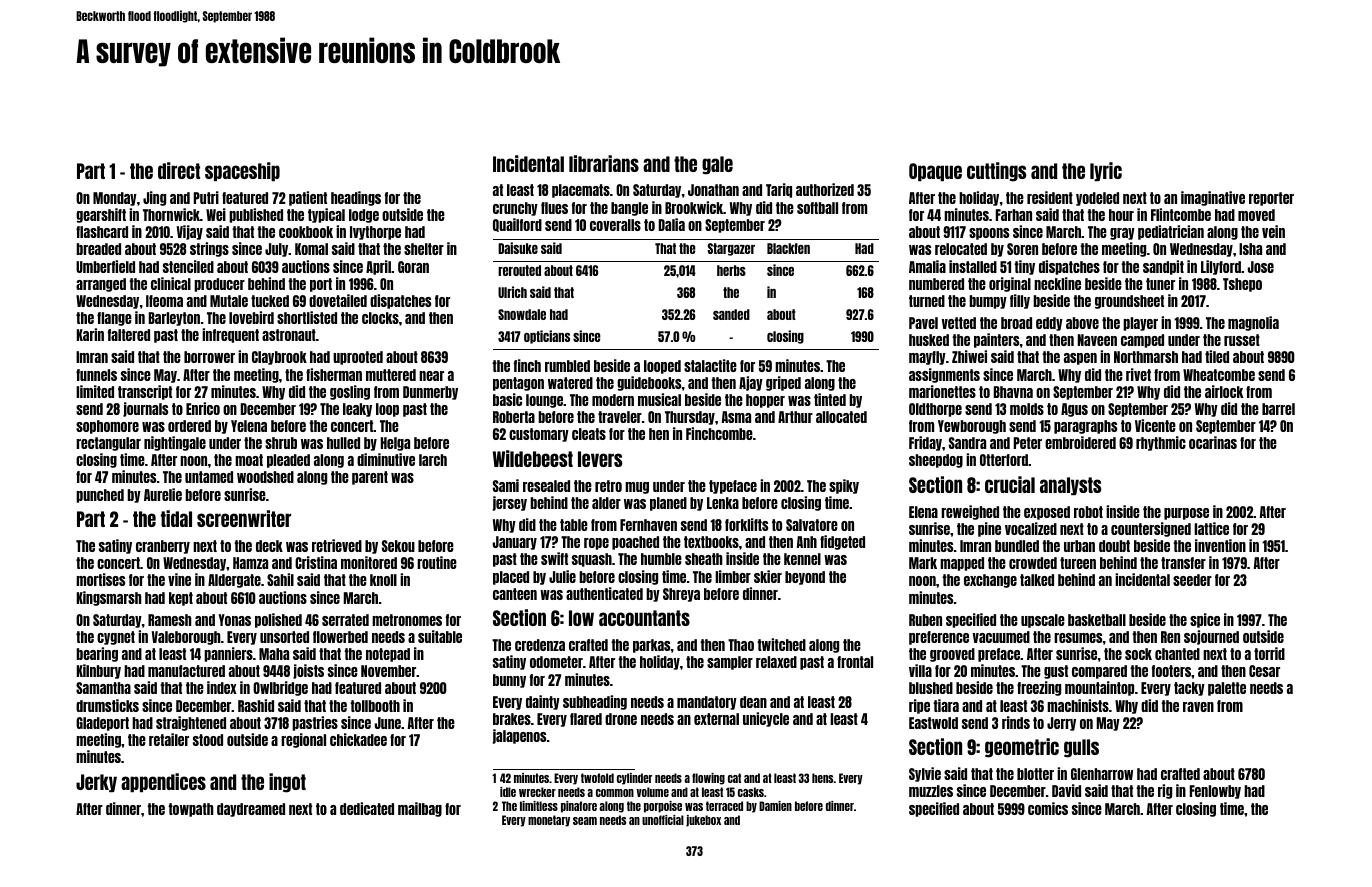  Describe the element at coordinates (962, 564) in the image. I see `mapped` at that location.
